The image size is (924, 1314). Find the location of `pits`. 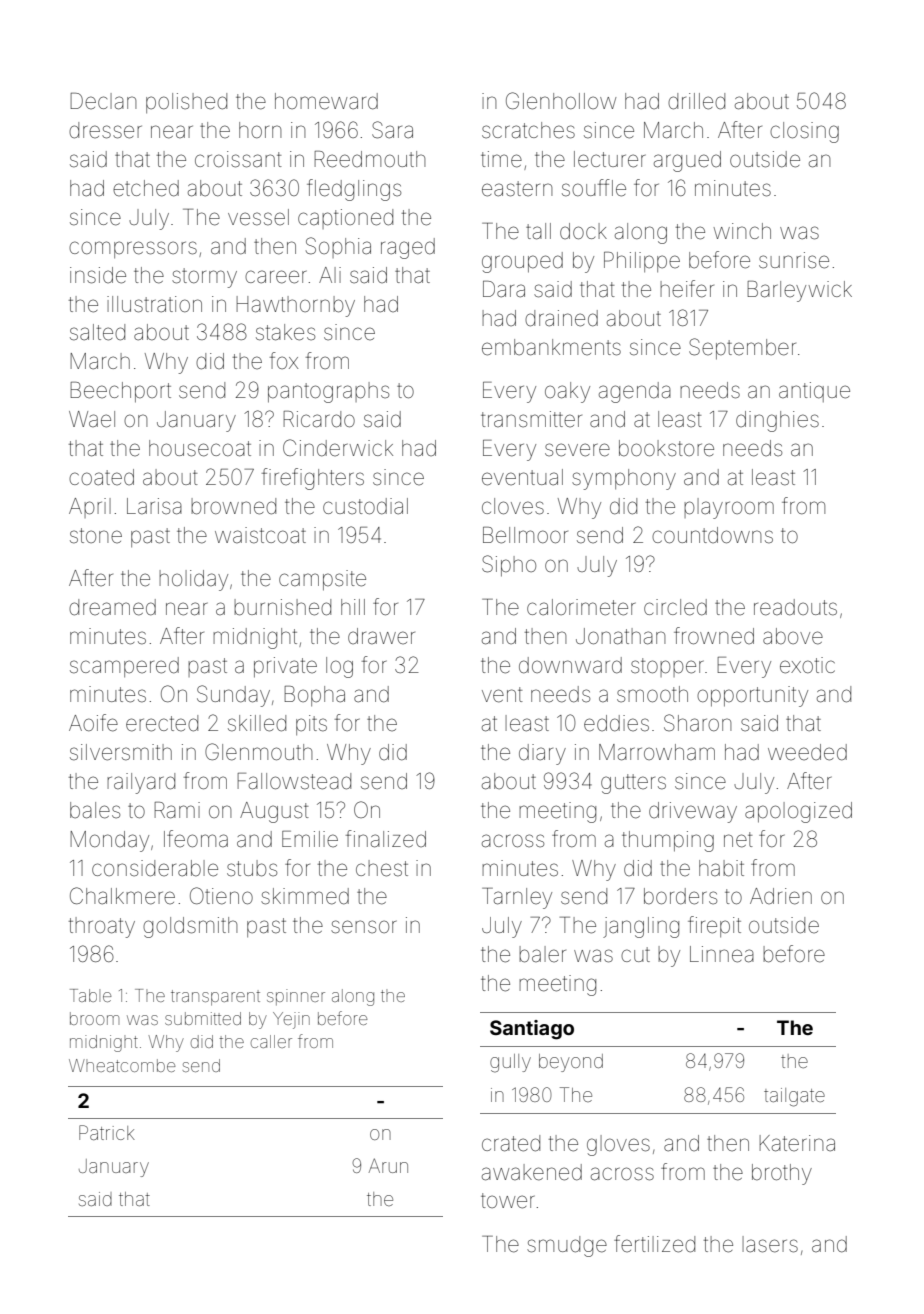

pits is located at coordinates (311, 725).
